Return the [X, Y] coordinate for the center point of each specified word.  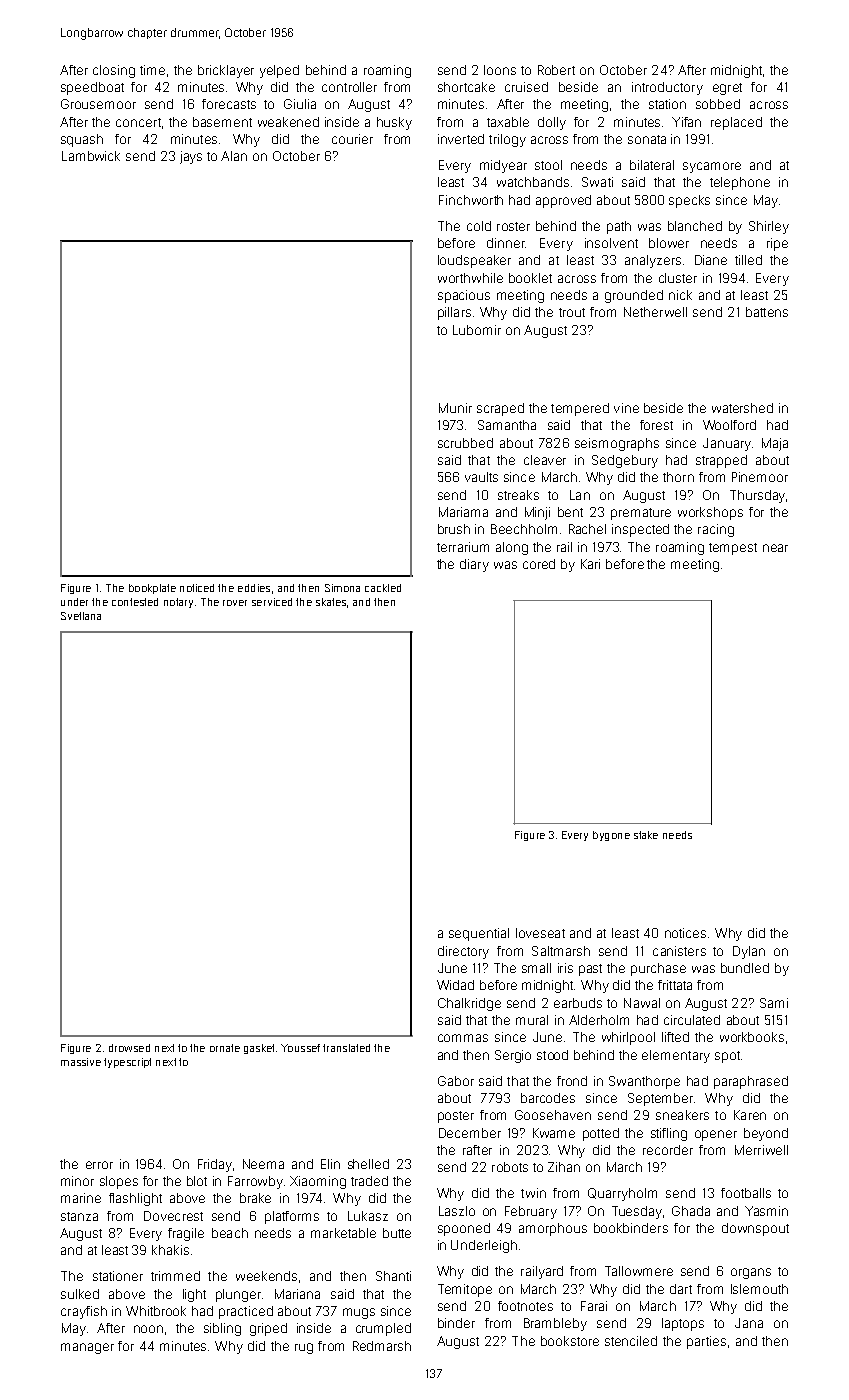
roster [513, 226]
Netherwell [655, 312]
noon [148, 1329]
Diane [711, 260]
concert [138, 122]
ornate [225, 1048]
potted [601, 1134]
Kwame [554, 1133]
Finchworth [471, 200]
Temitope [465, 1290]
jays [191, 157]
